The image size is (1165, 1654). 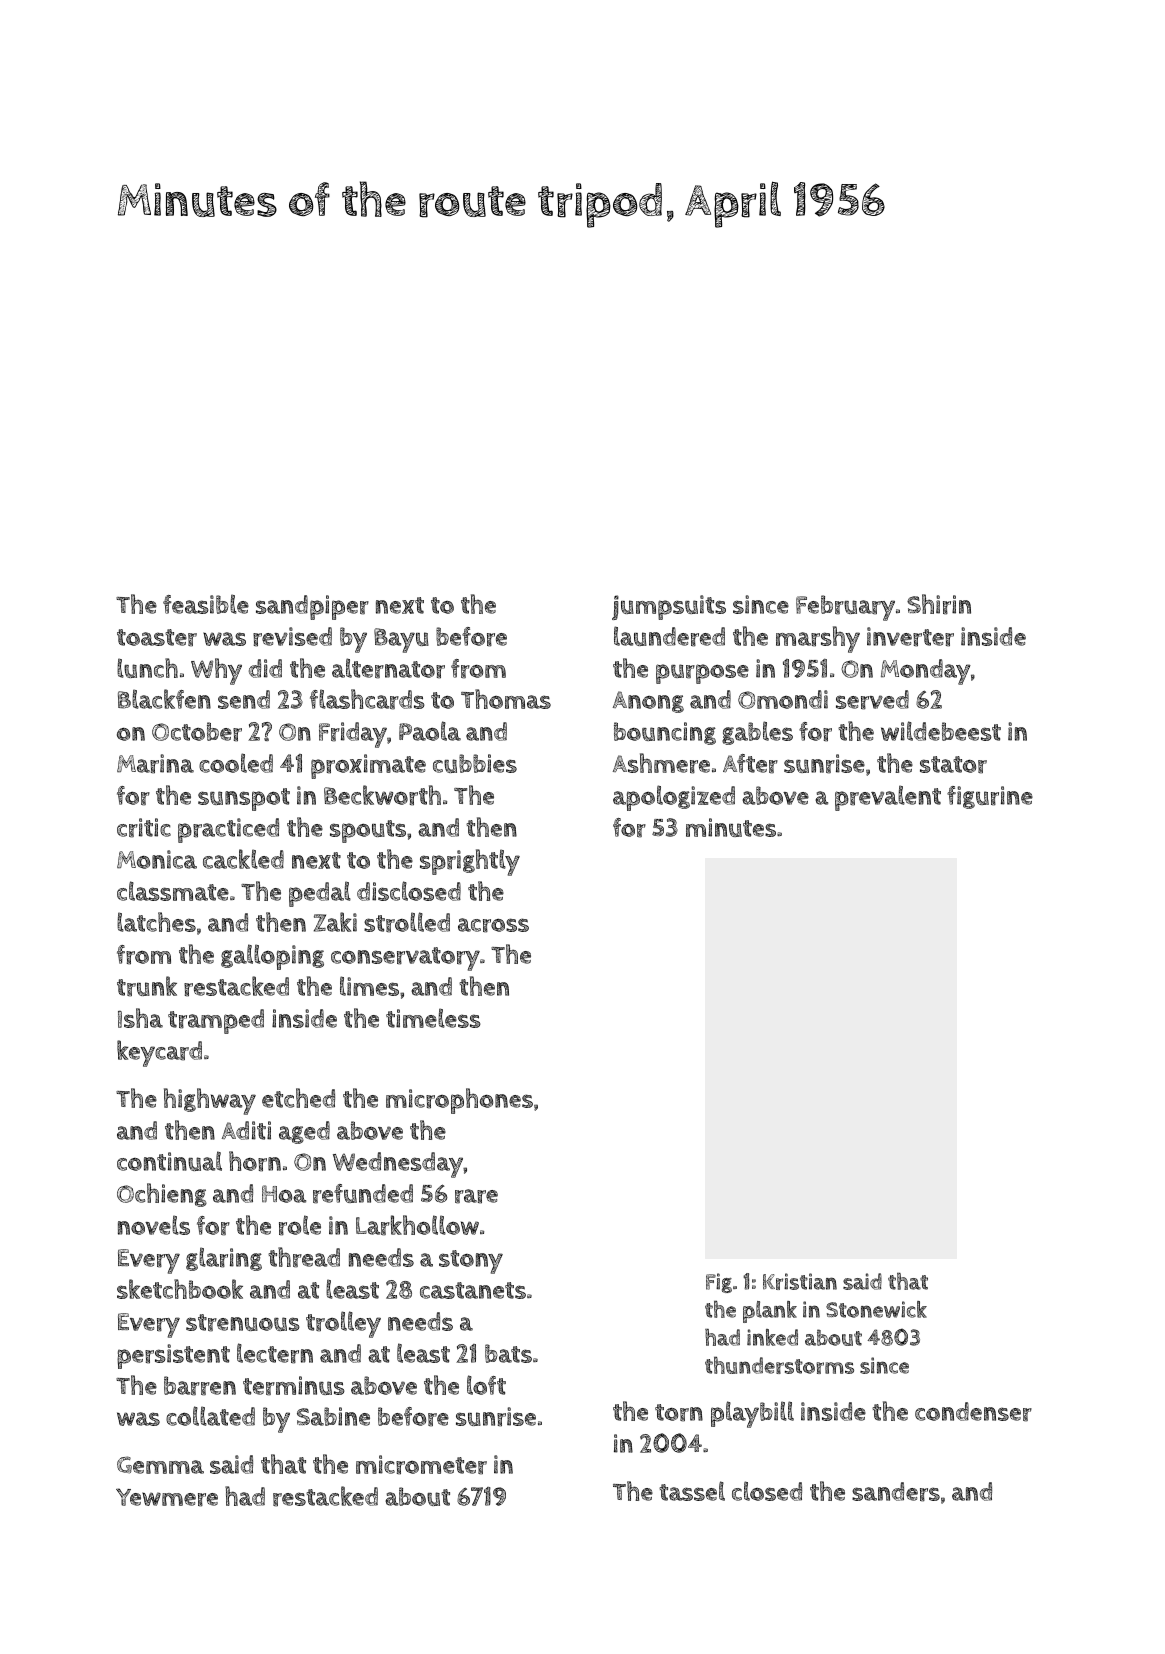 What do you see at coordinates (265, 668) in the screenshot?
I see `did` at bounding box center [265, 668].
